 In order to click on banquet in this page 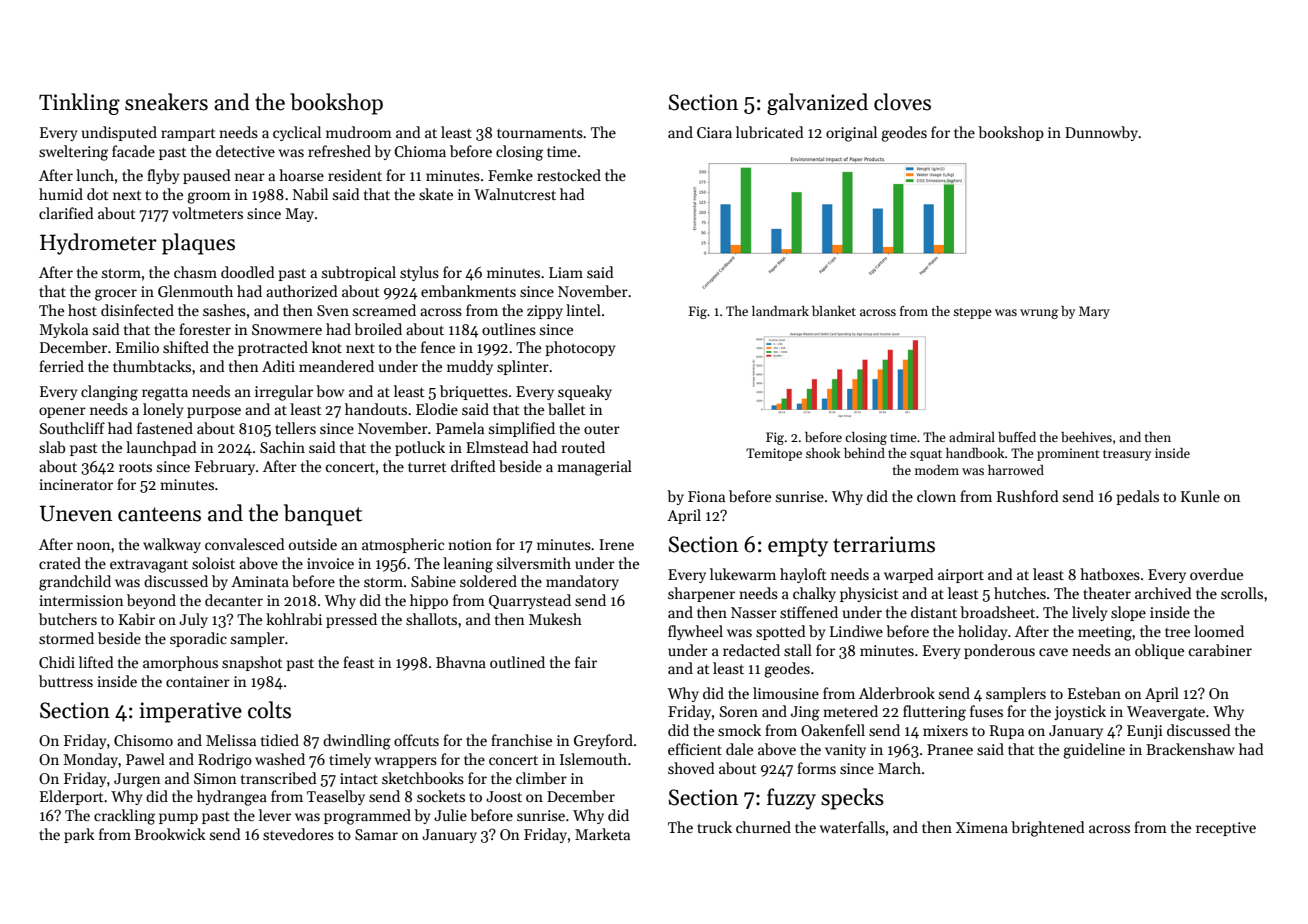, I will do `click(323, 515)`.
